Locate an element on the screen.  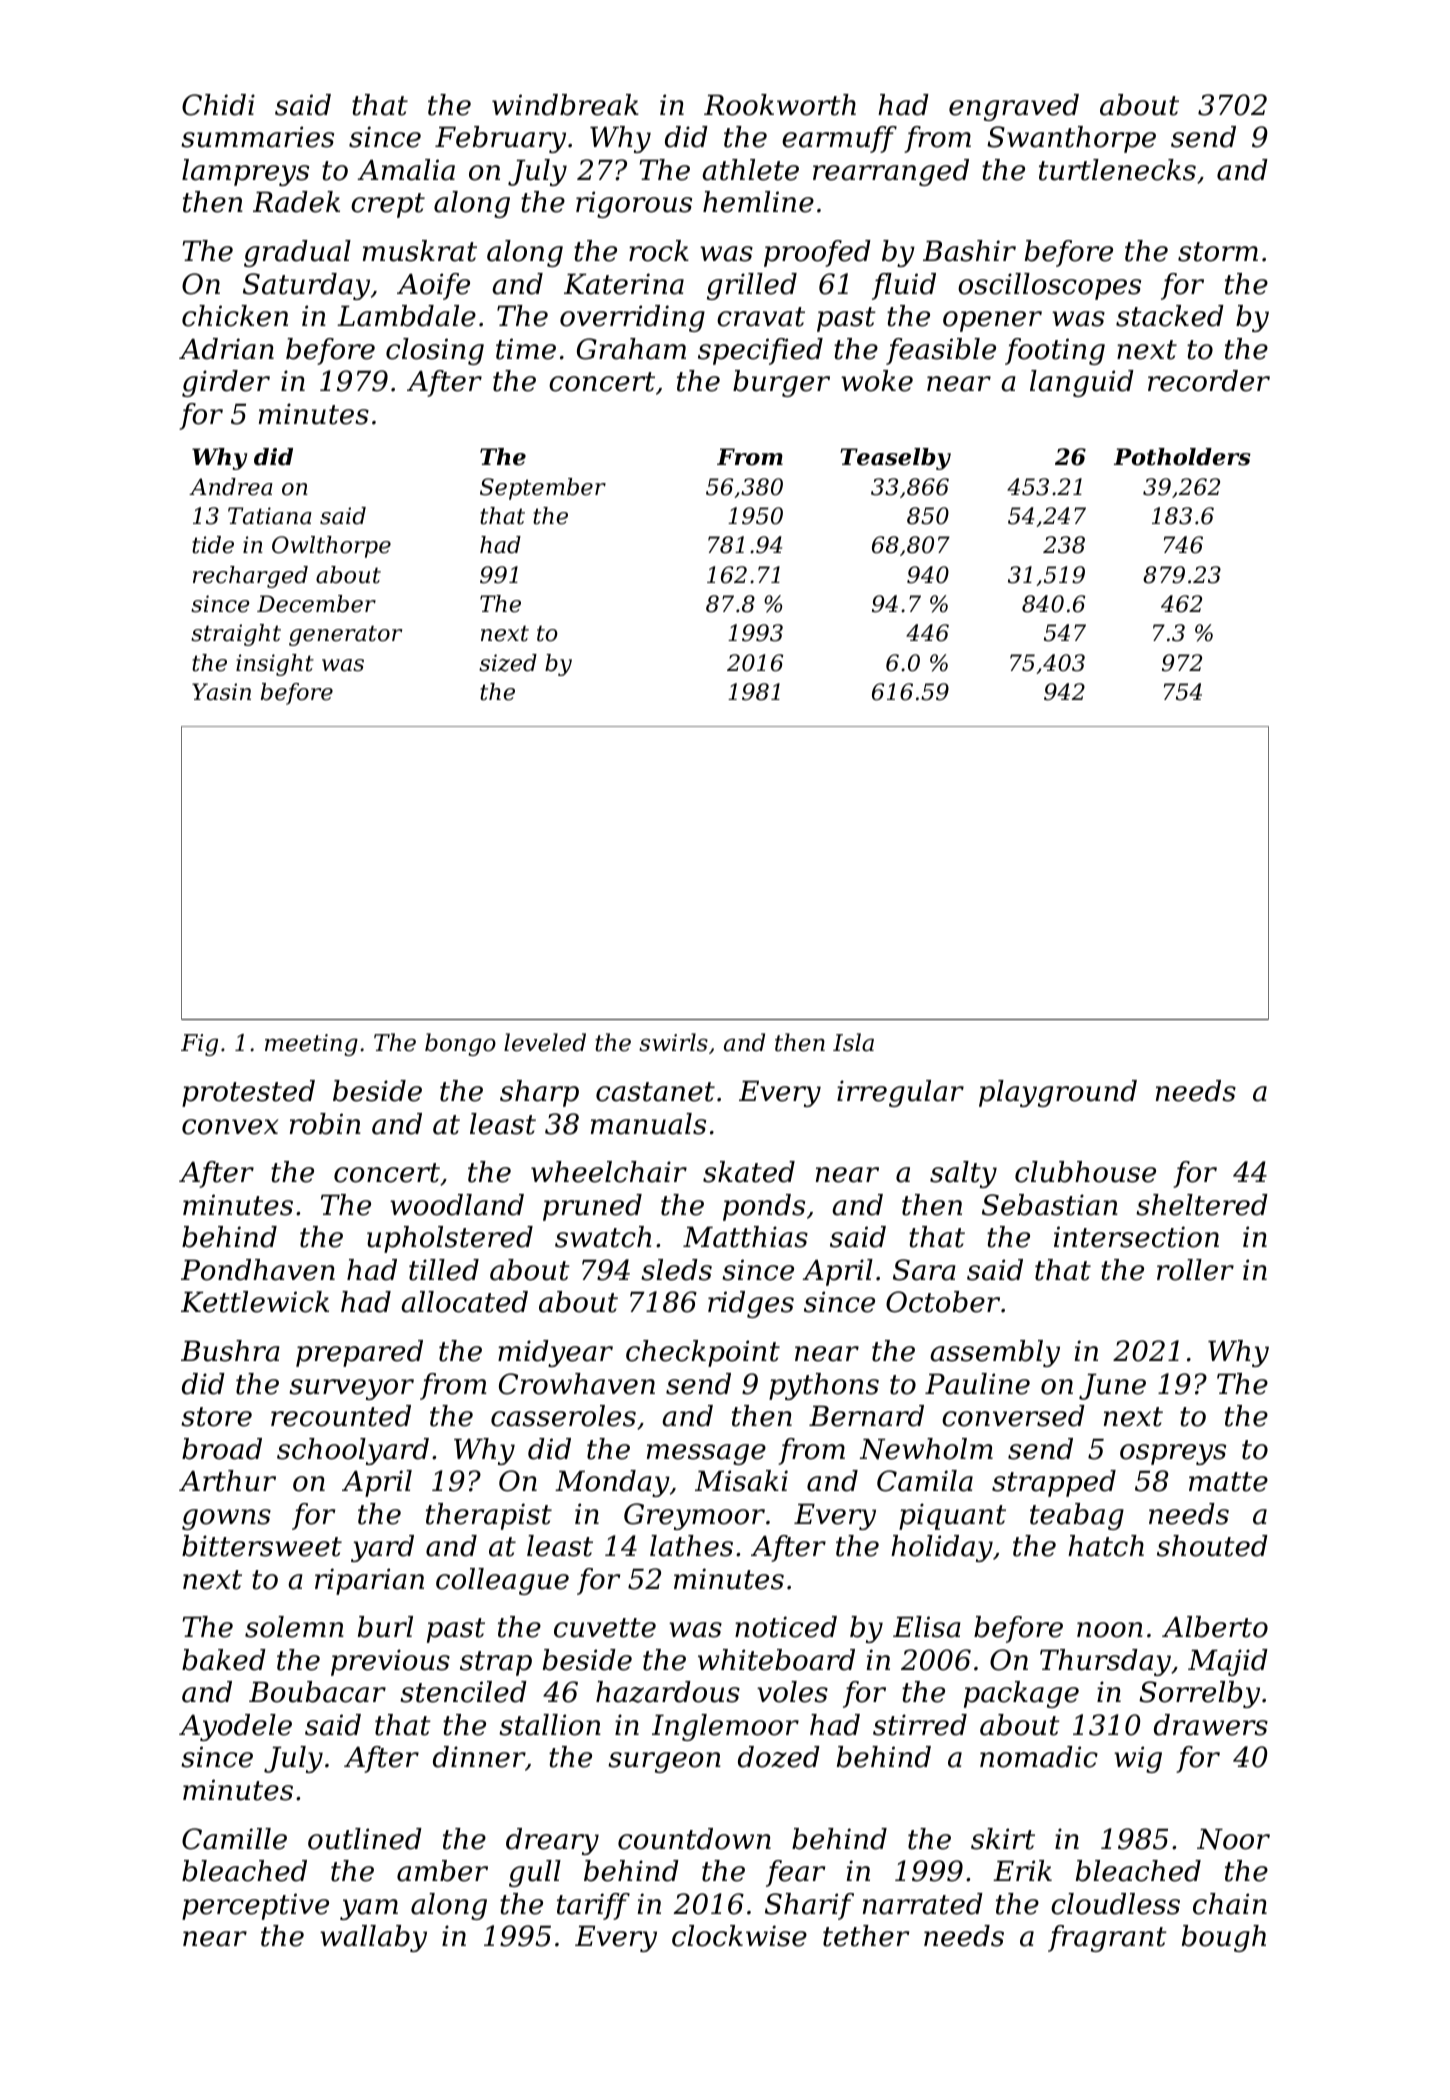
dinner is located at coordinates (479, 1757).
